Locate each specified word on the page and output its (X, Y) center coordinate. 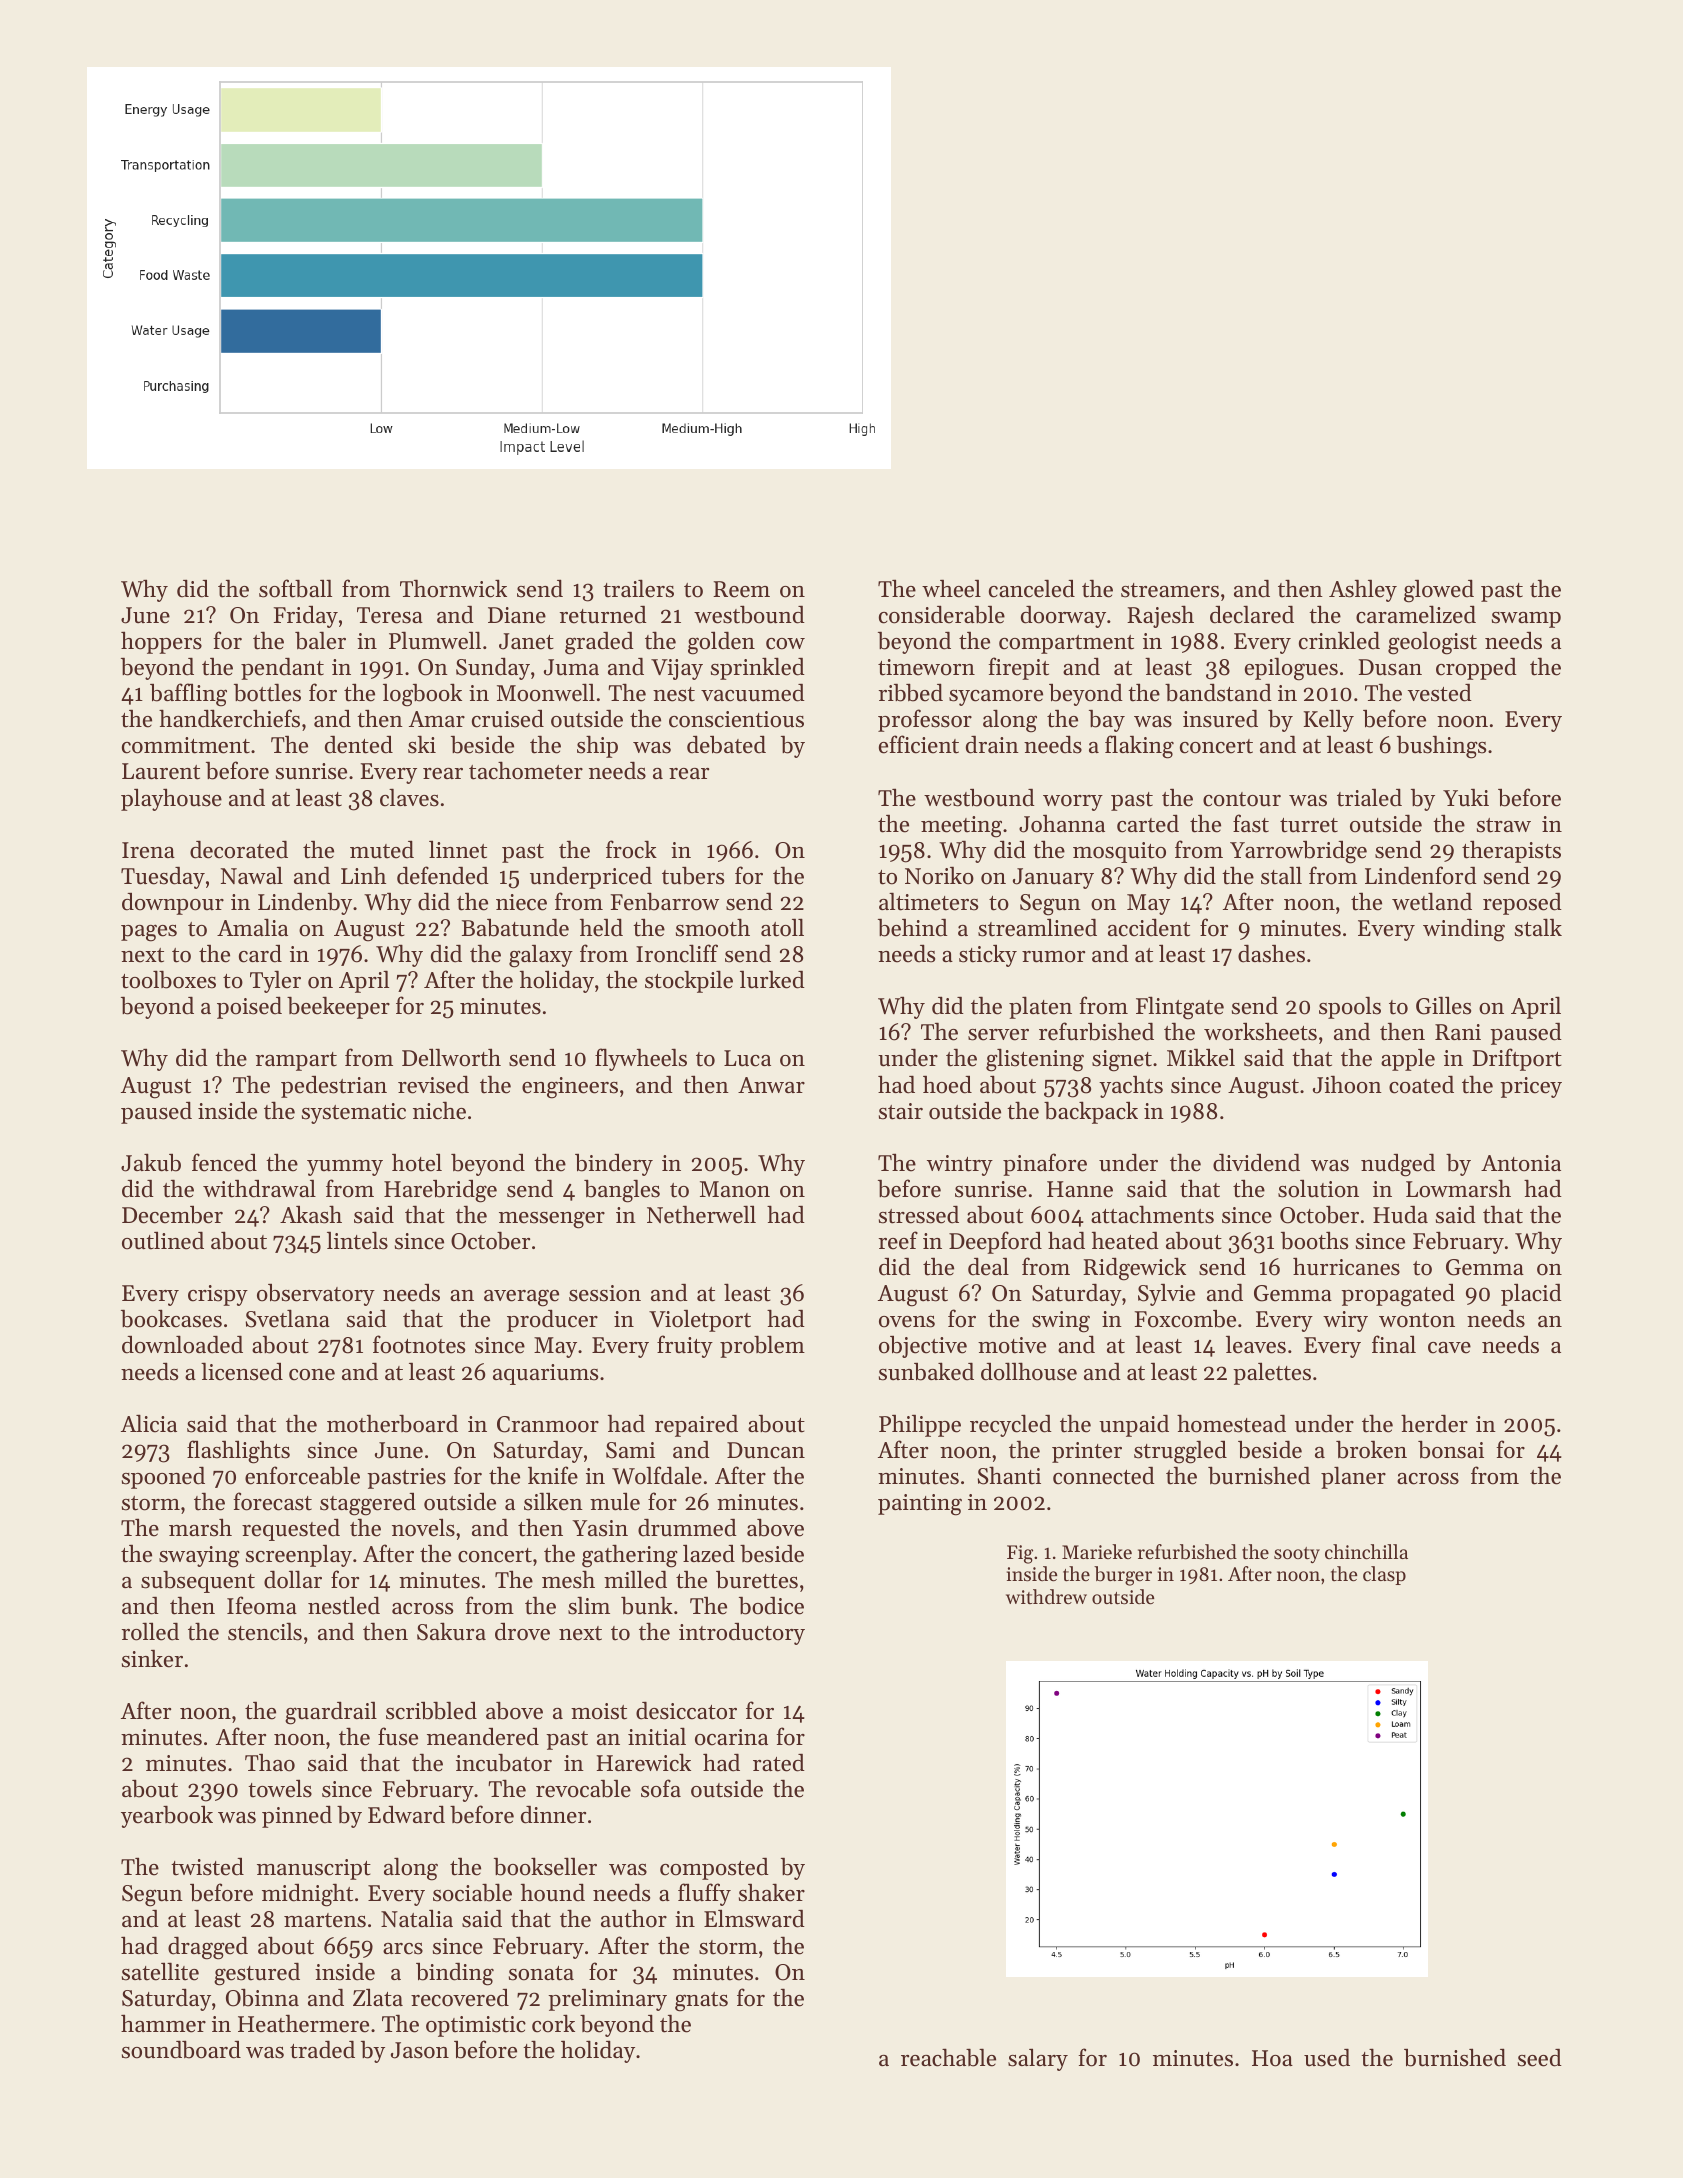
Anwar (771, 1085)
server (998, 1035)
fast (1251, 823)
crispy (218, 1295)
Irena (148, 850)
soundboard (181, 2049)
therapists (1511, 851)
